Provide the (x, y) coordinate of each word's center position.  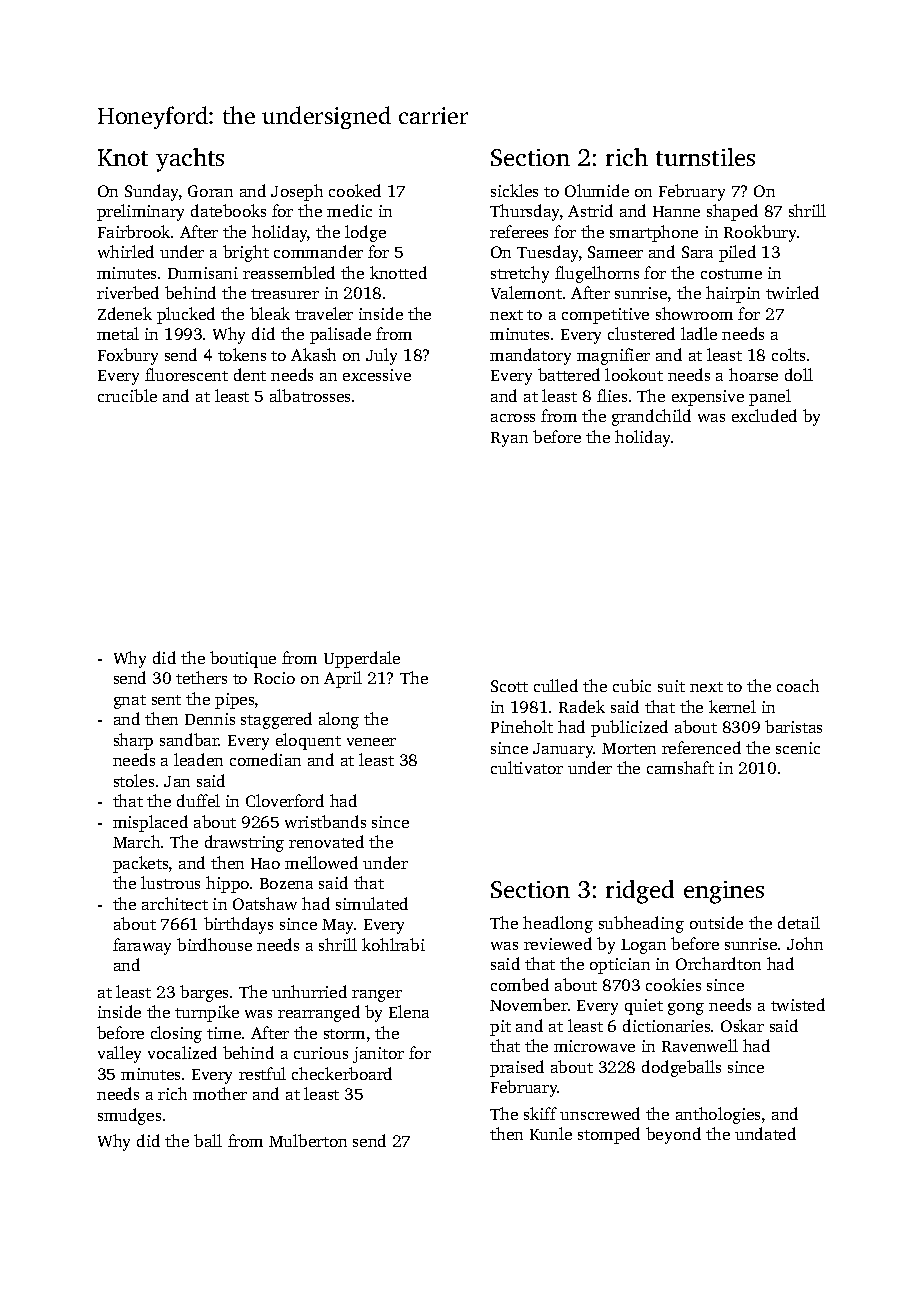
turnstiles (705, 157)
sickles (514, 190)
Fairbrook (134, 231)
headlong (558, 924)
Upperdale (362, 659)
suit (671, 686)
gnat (130, 702)
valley (119, 1054)
